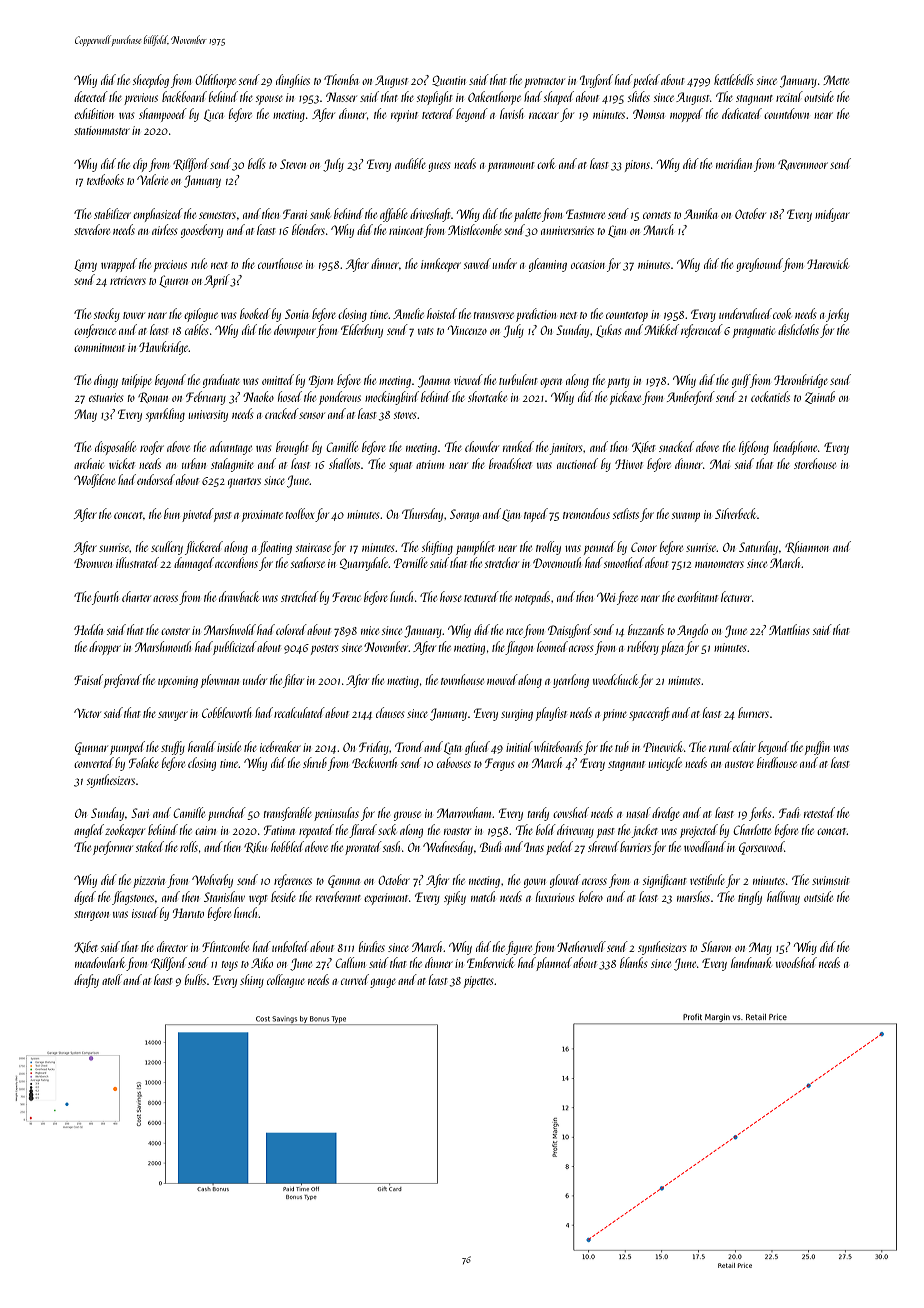 The width and height of the document is (924, 1308). I want to click on cowshed, so click(571, 812).
